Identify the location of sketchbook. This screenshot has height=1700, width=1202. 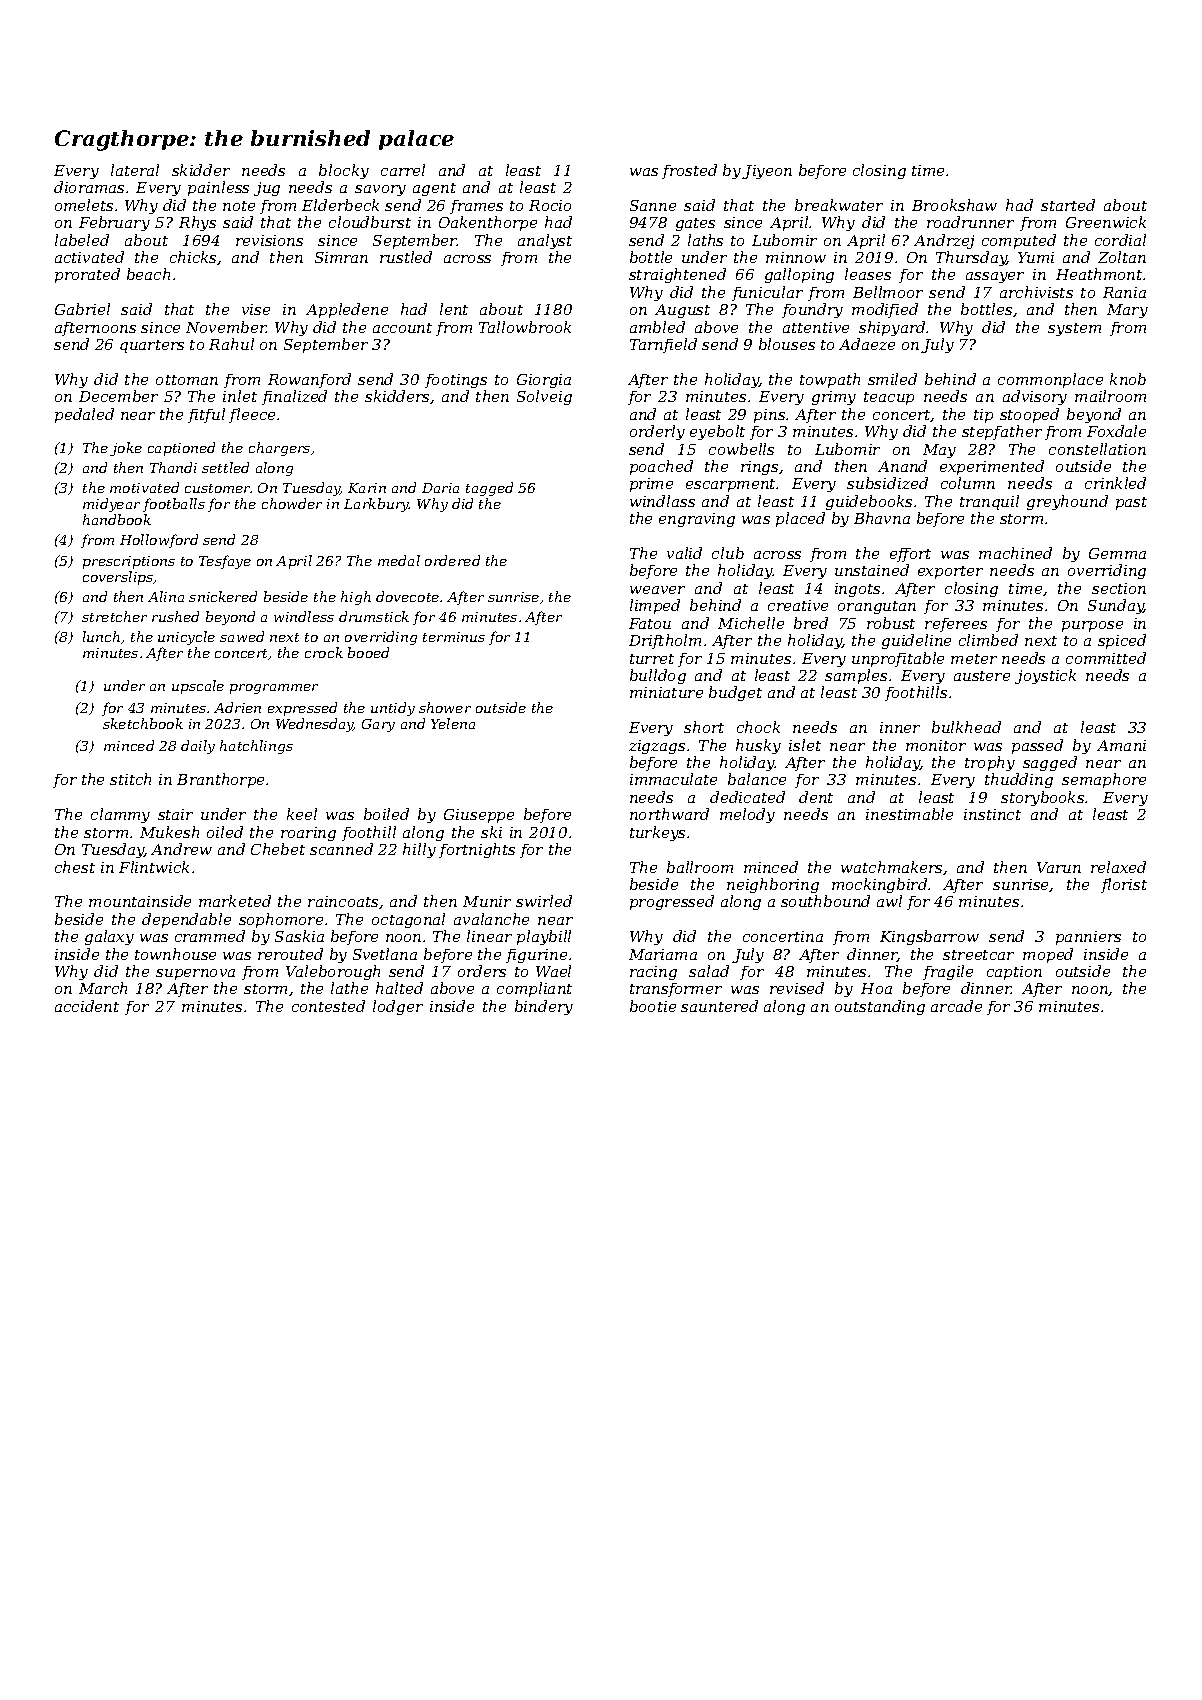
(143, 723).
